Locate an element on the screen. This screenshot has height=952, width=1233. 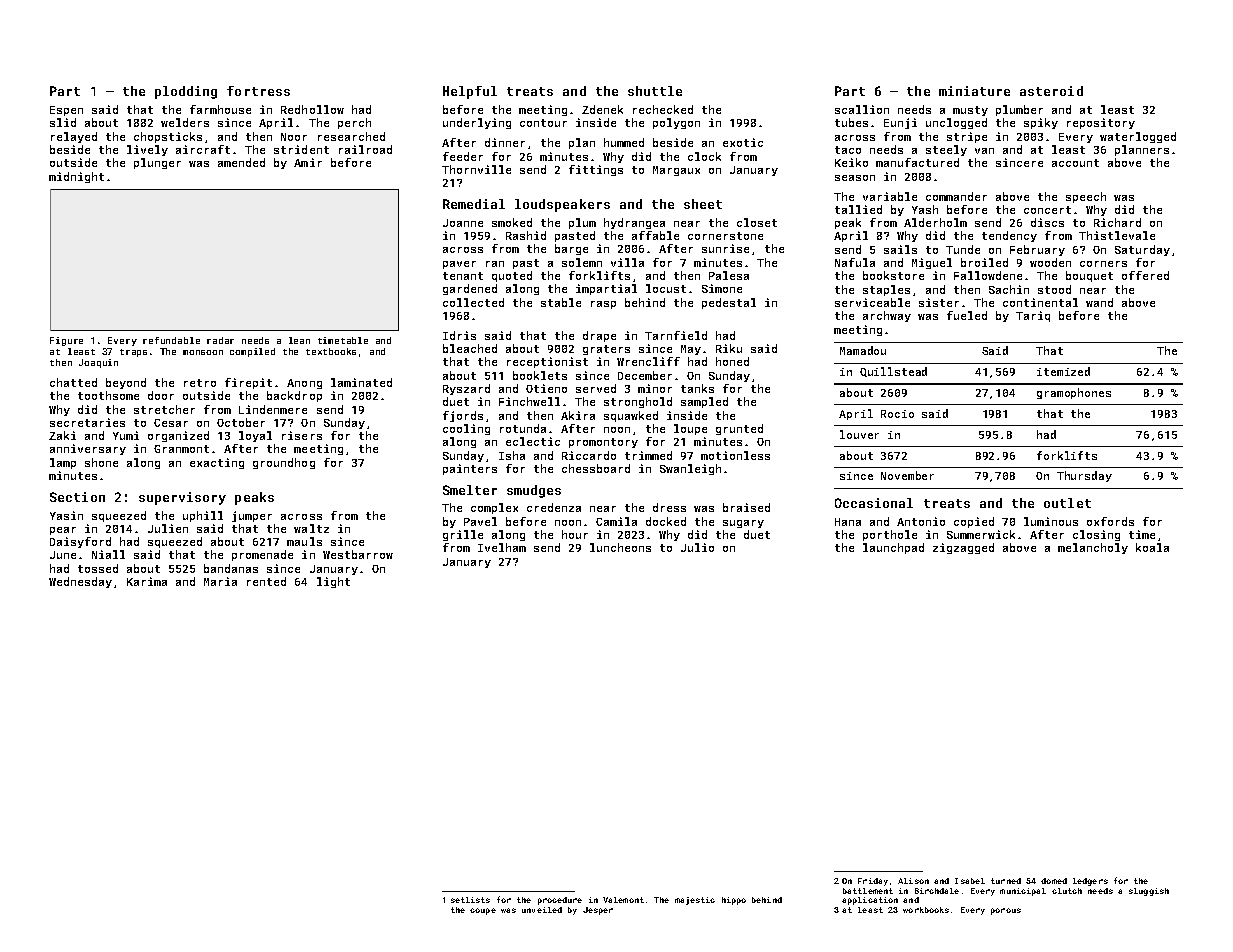
shuttle is located at coordinates (655, 91).
